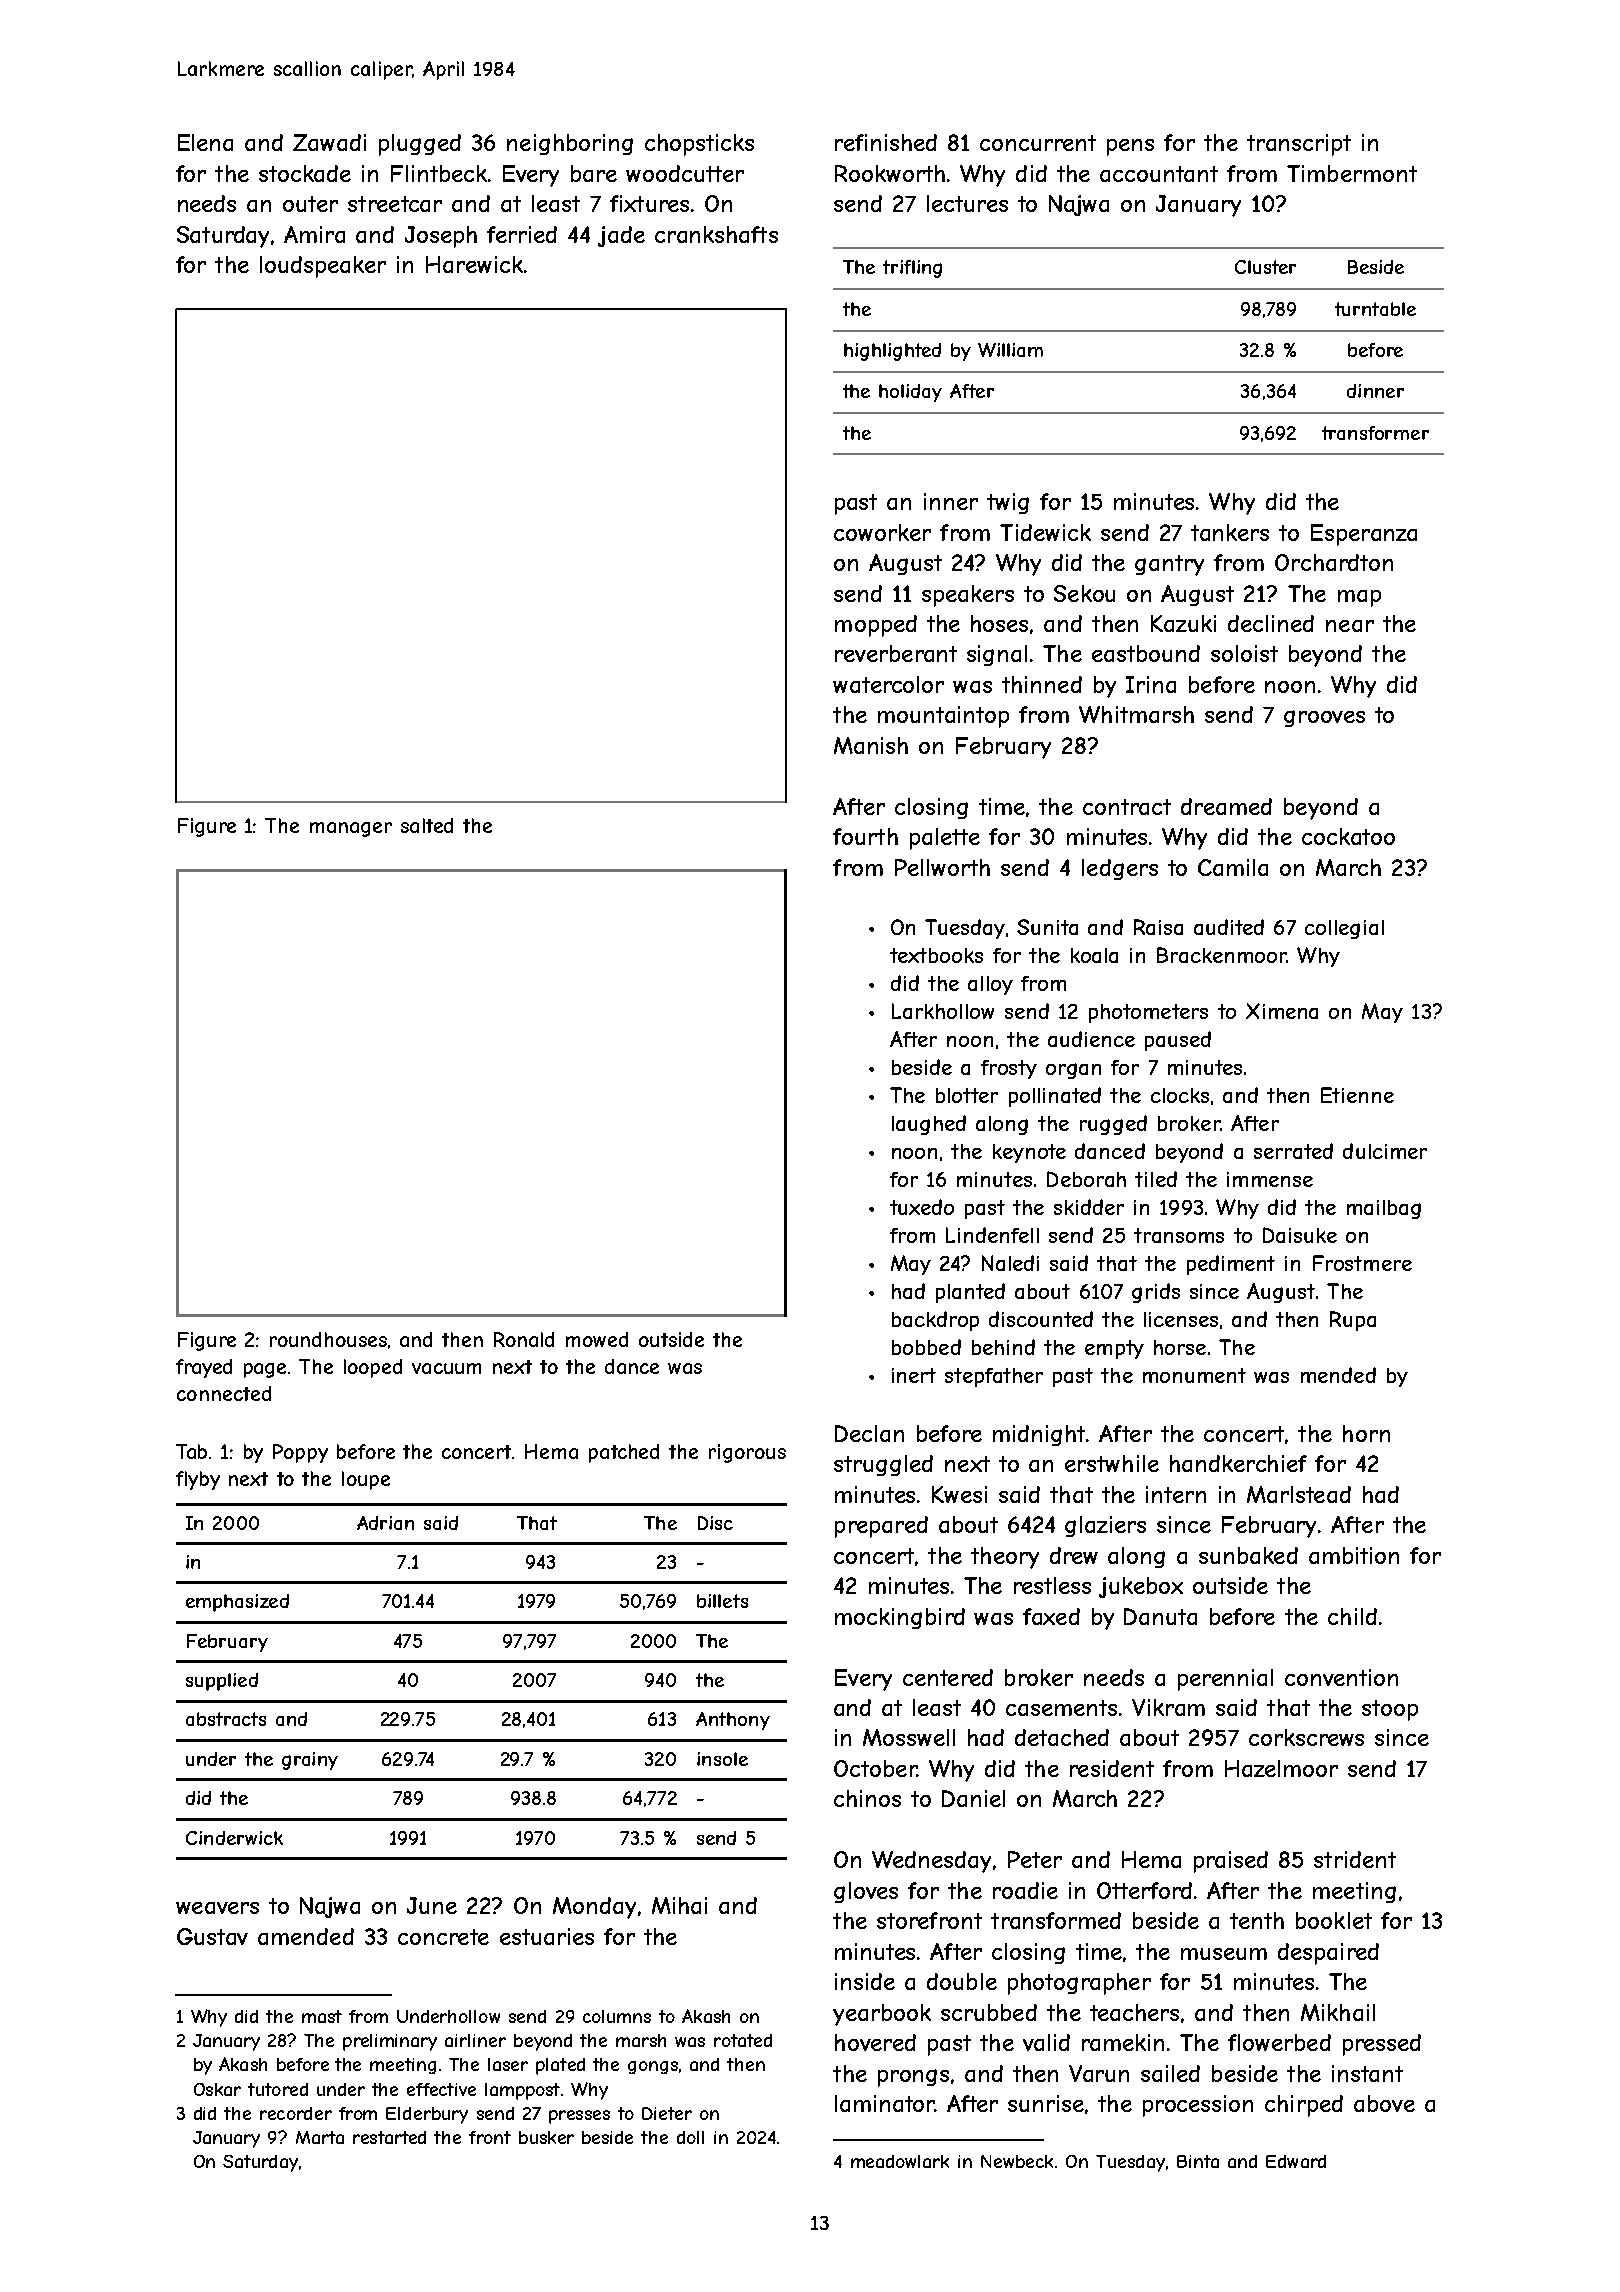  Describe the element at coordinates (1299, 145) in the page. I see `transcript` at that location.
